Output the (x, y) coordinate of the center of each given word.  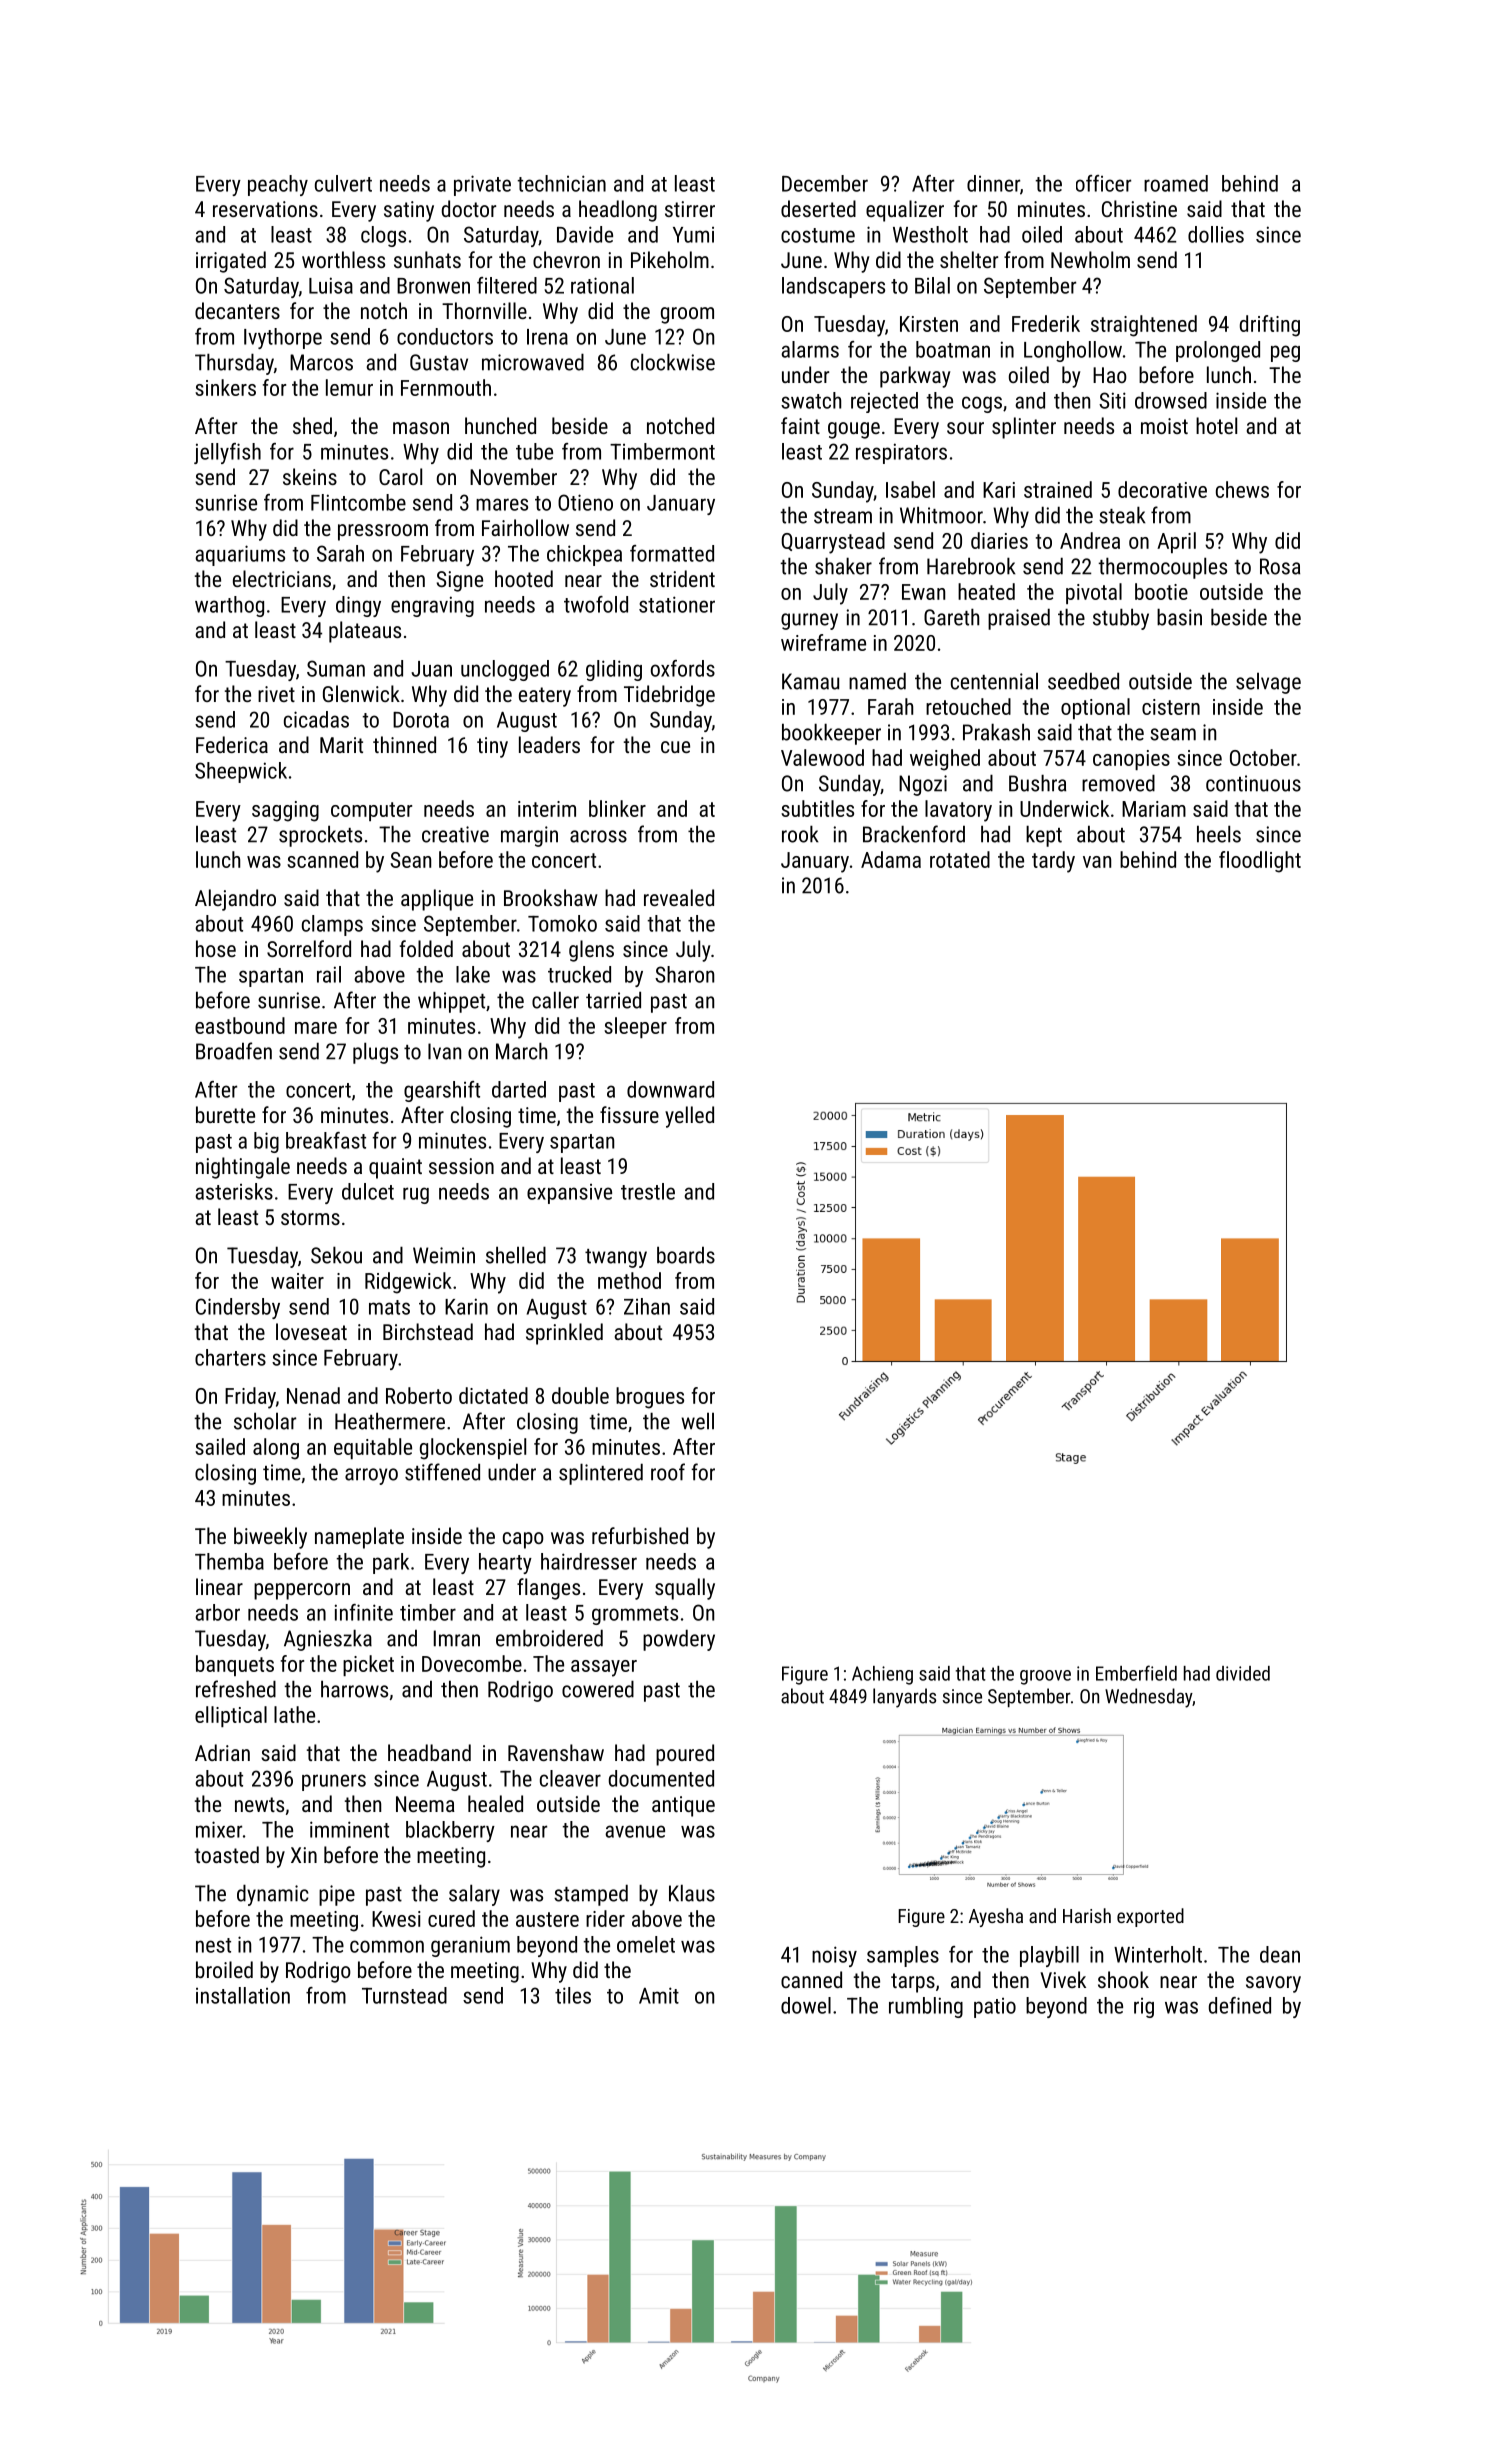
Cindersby (238, 1308)
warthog (229, 606)
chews (1242, 489)
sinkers (225, 387)
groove (1045, 1677)
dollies (1216, 234)
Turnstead (404, 1995)
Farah (890, 706)
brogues (650, 1398)
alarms (810, 349)
